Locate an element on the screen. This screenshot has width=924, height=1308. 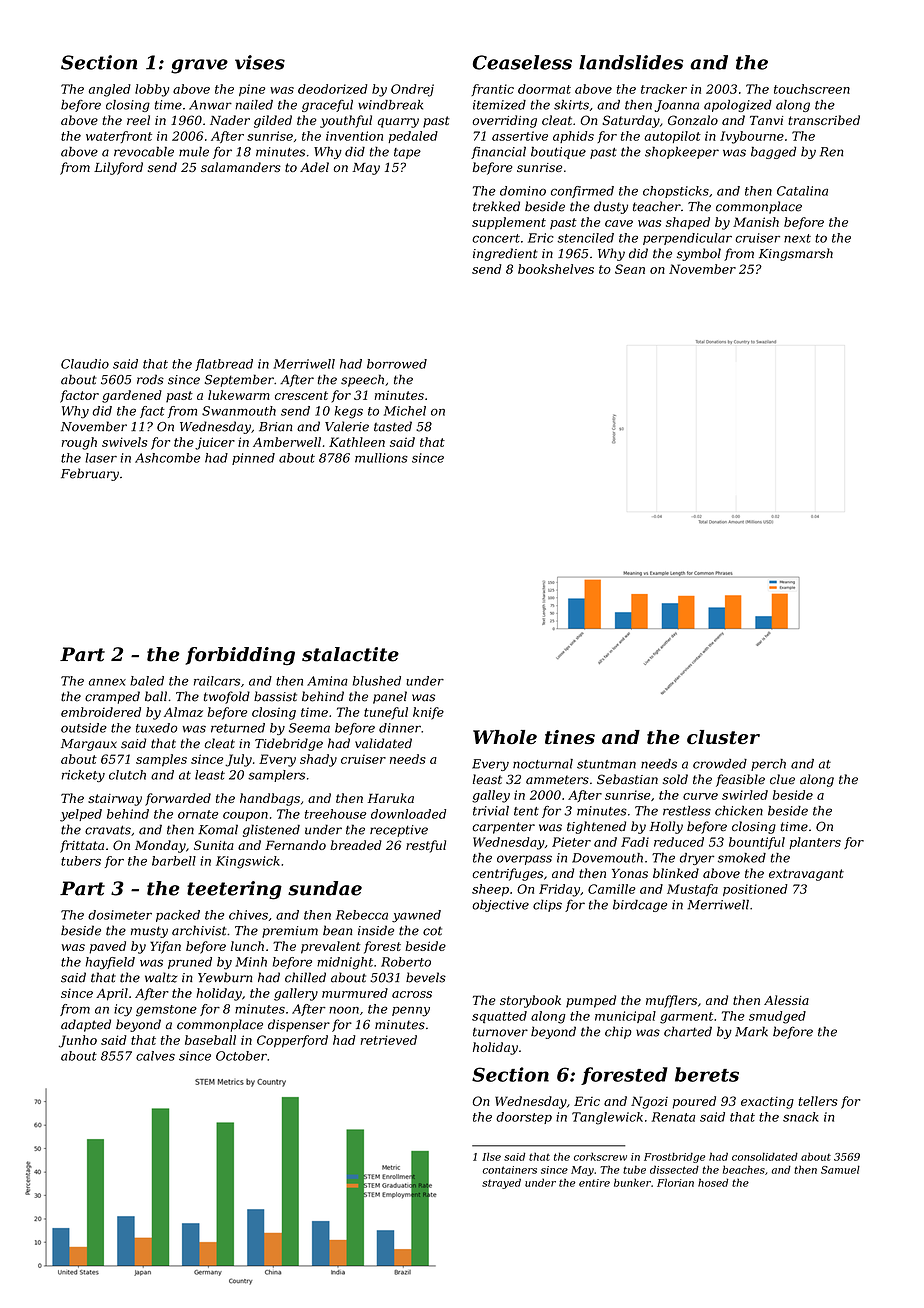
cluster is located at coordinates (723, 737).
